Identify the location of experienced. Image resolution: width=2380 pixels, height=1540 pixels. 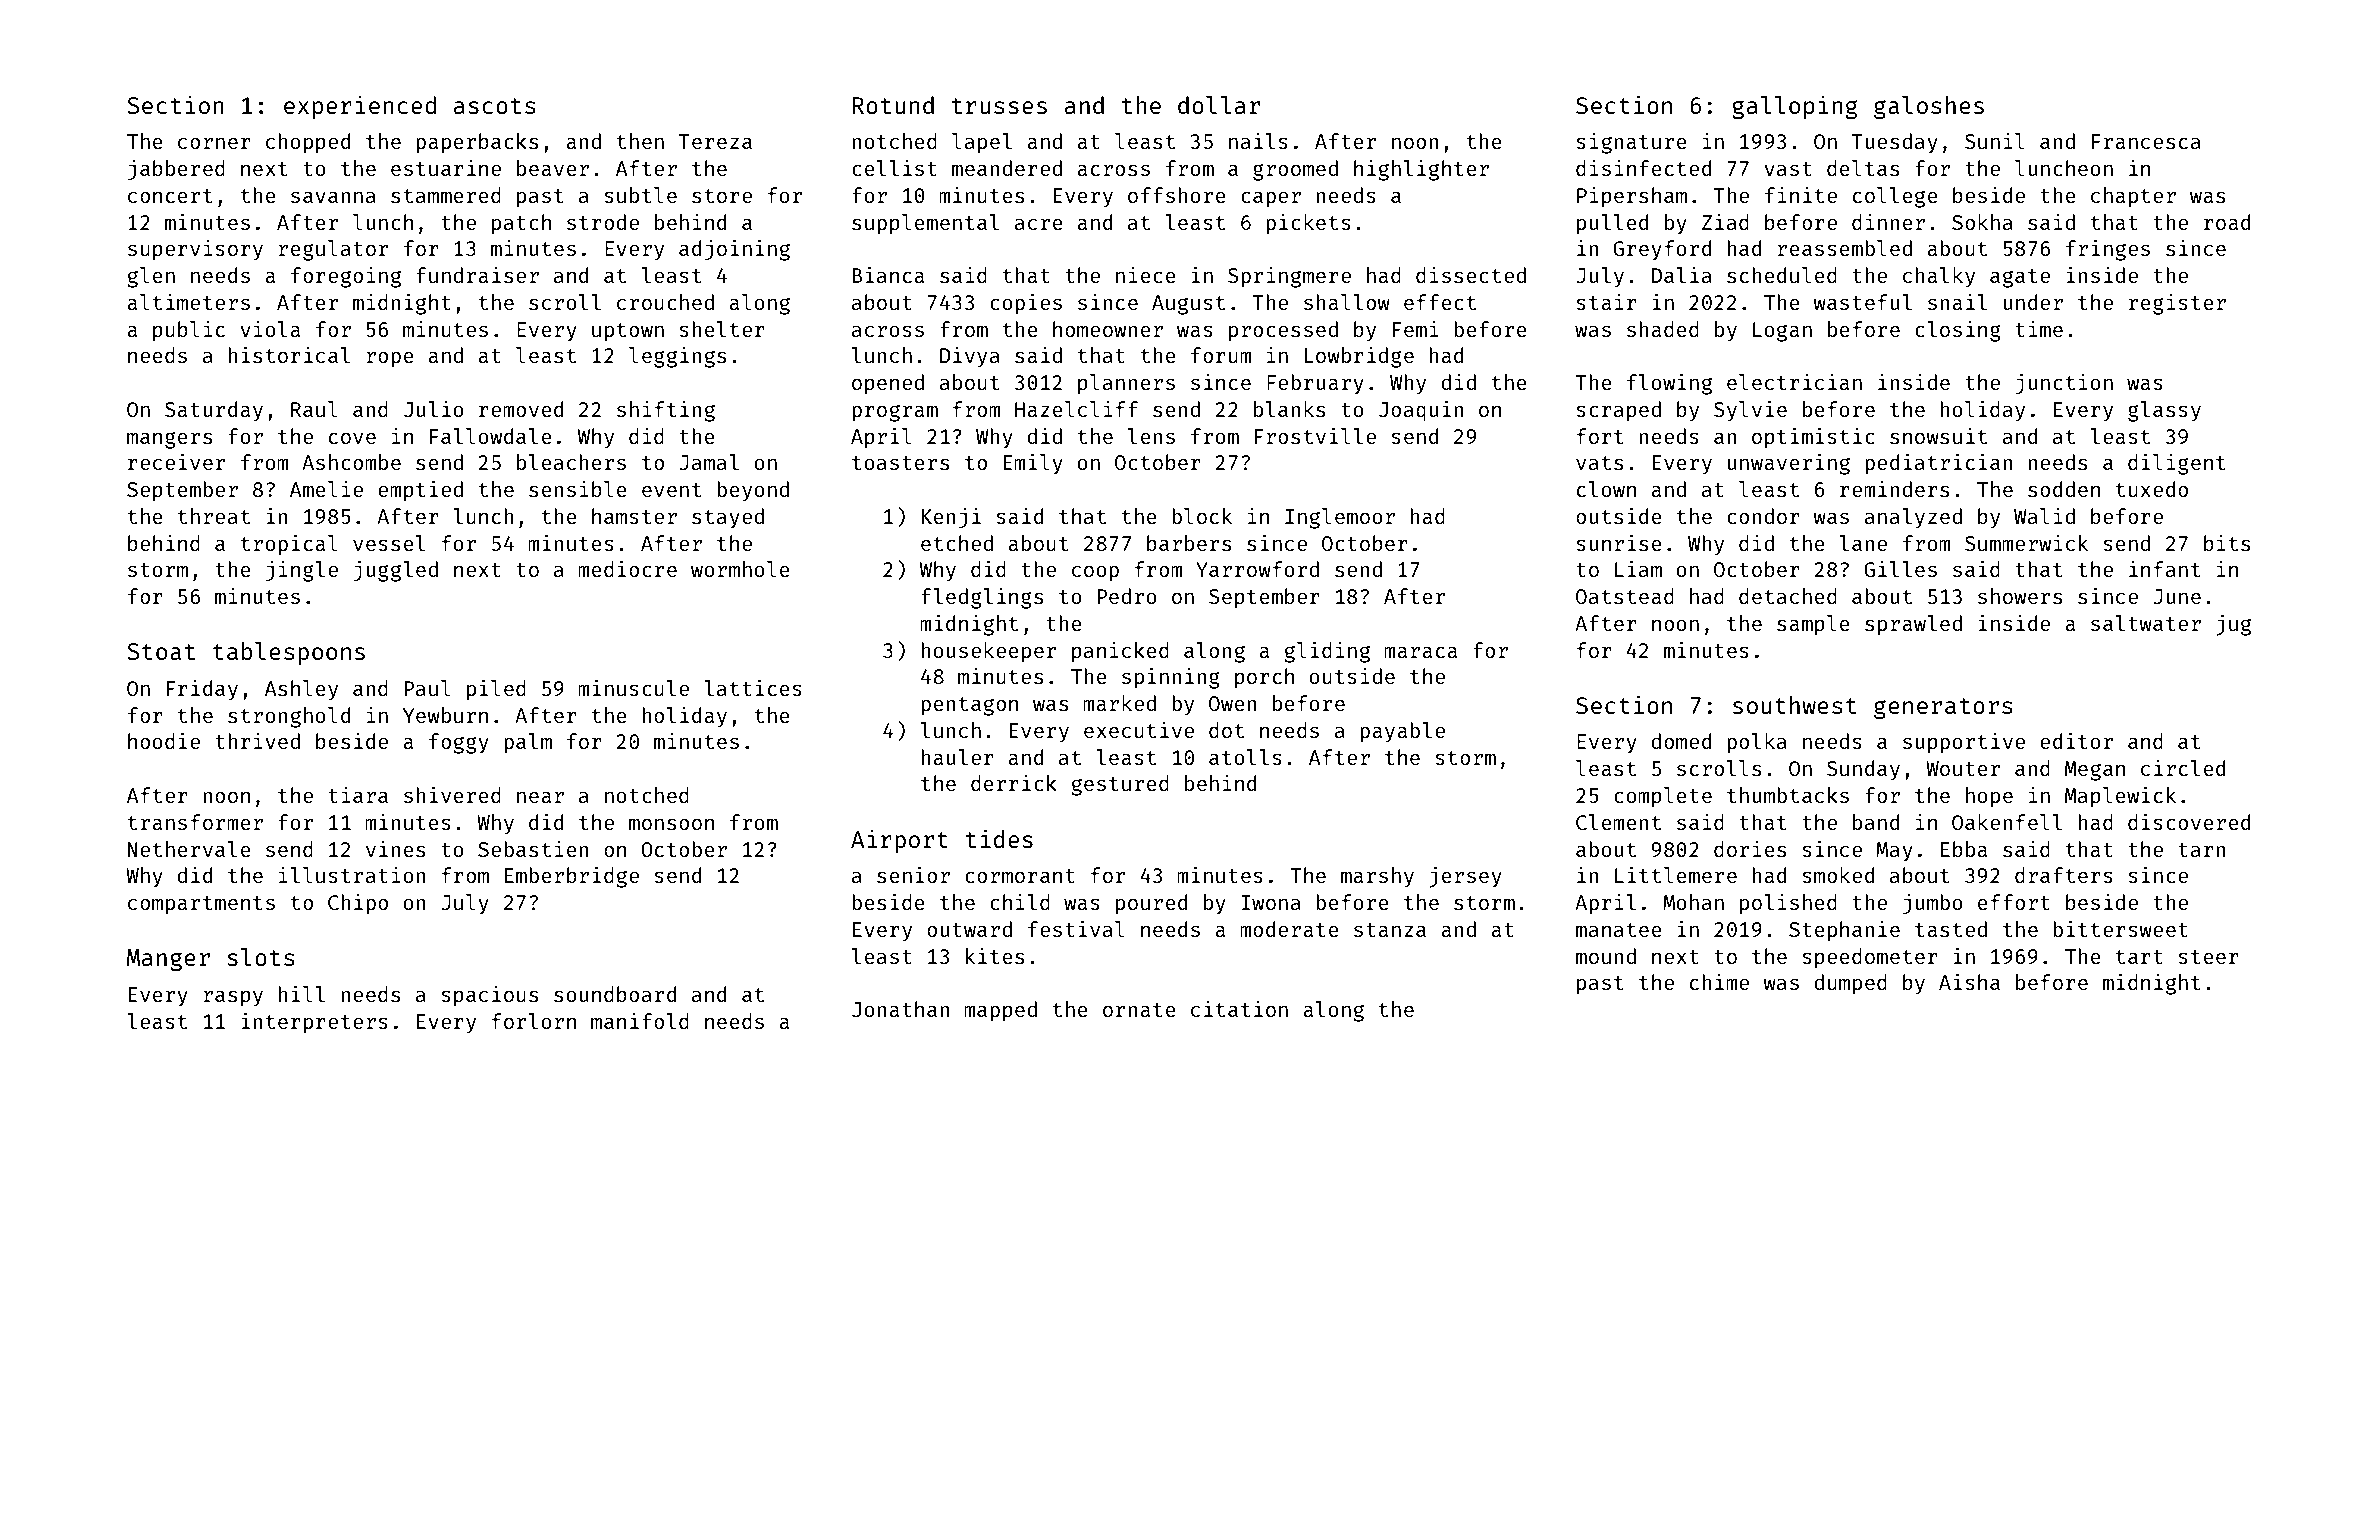
(360, 107).
